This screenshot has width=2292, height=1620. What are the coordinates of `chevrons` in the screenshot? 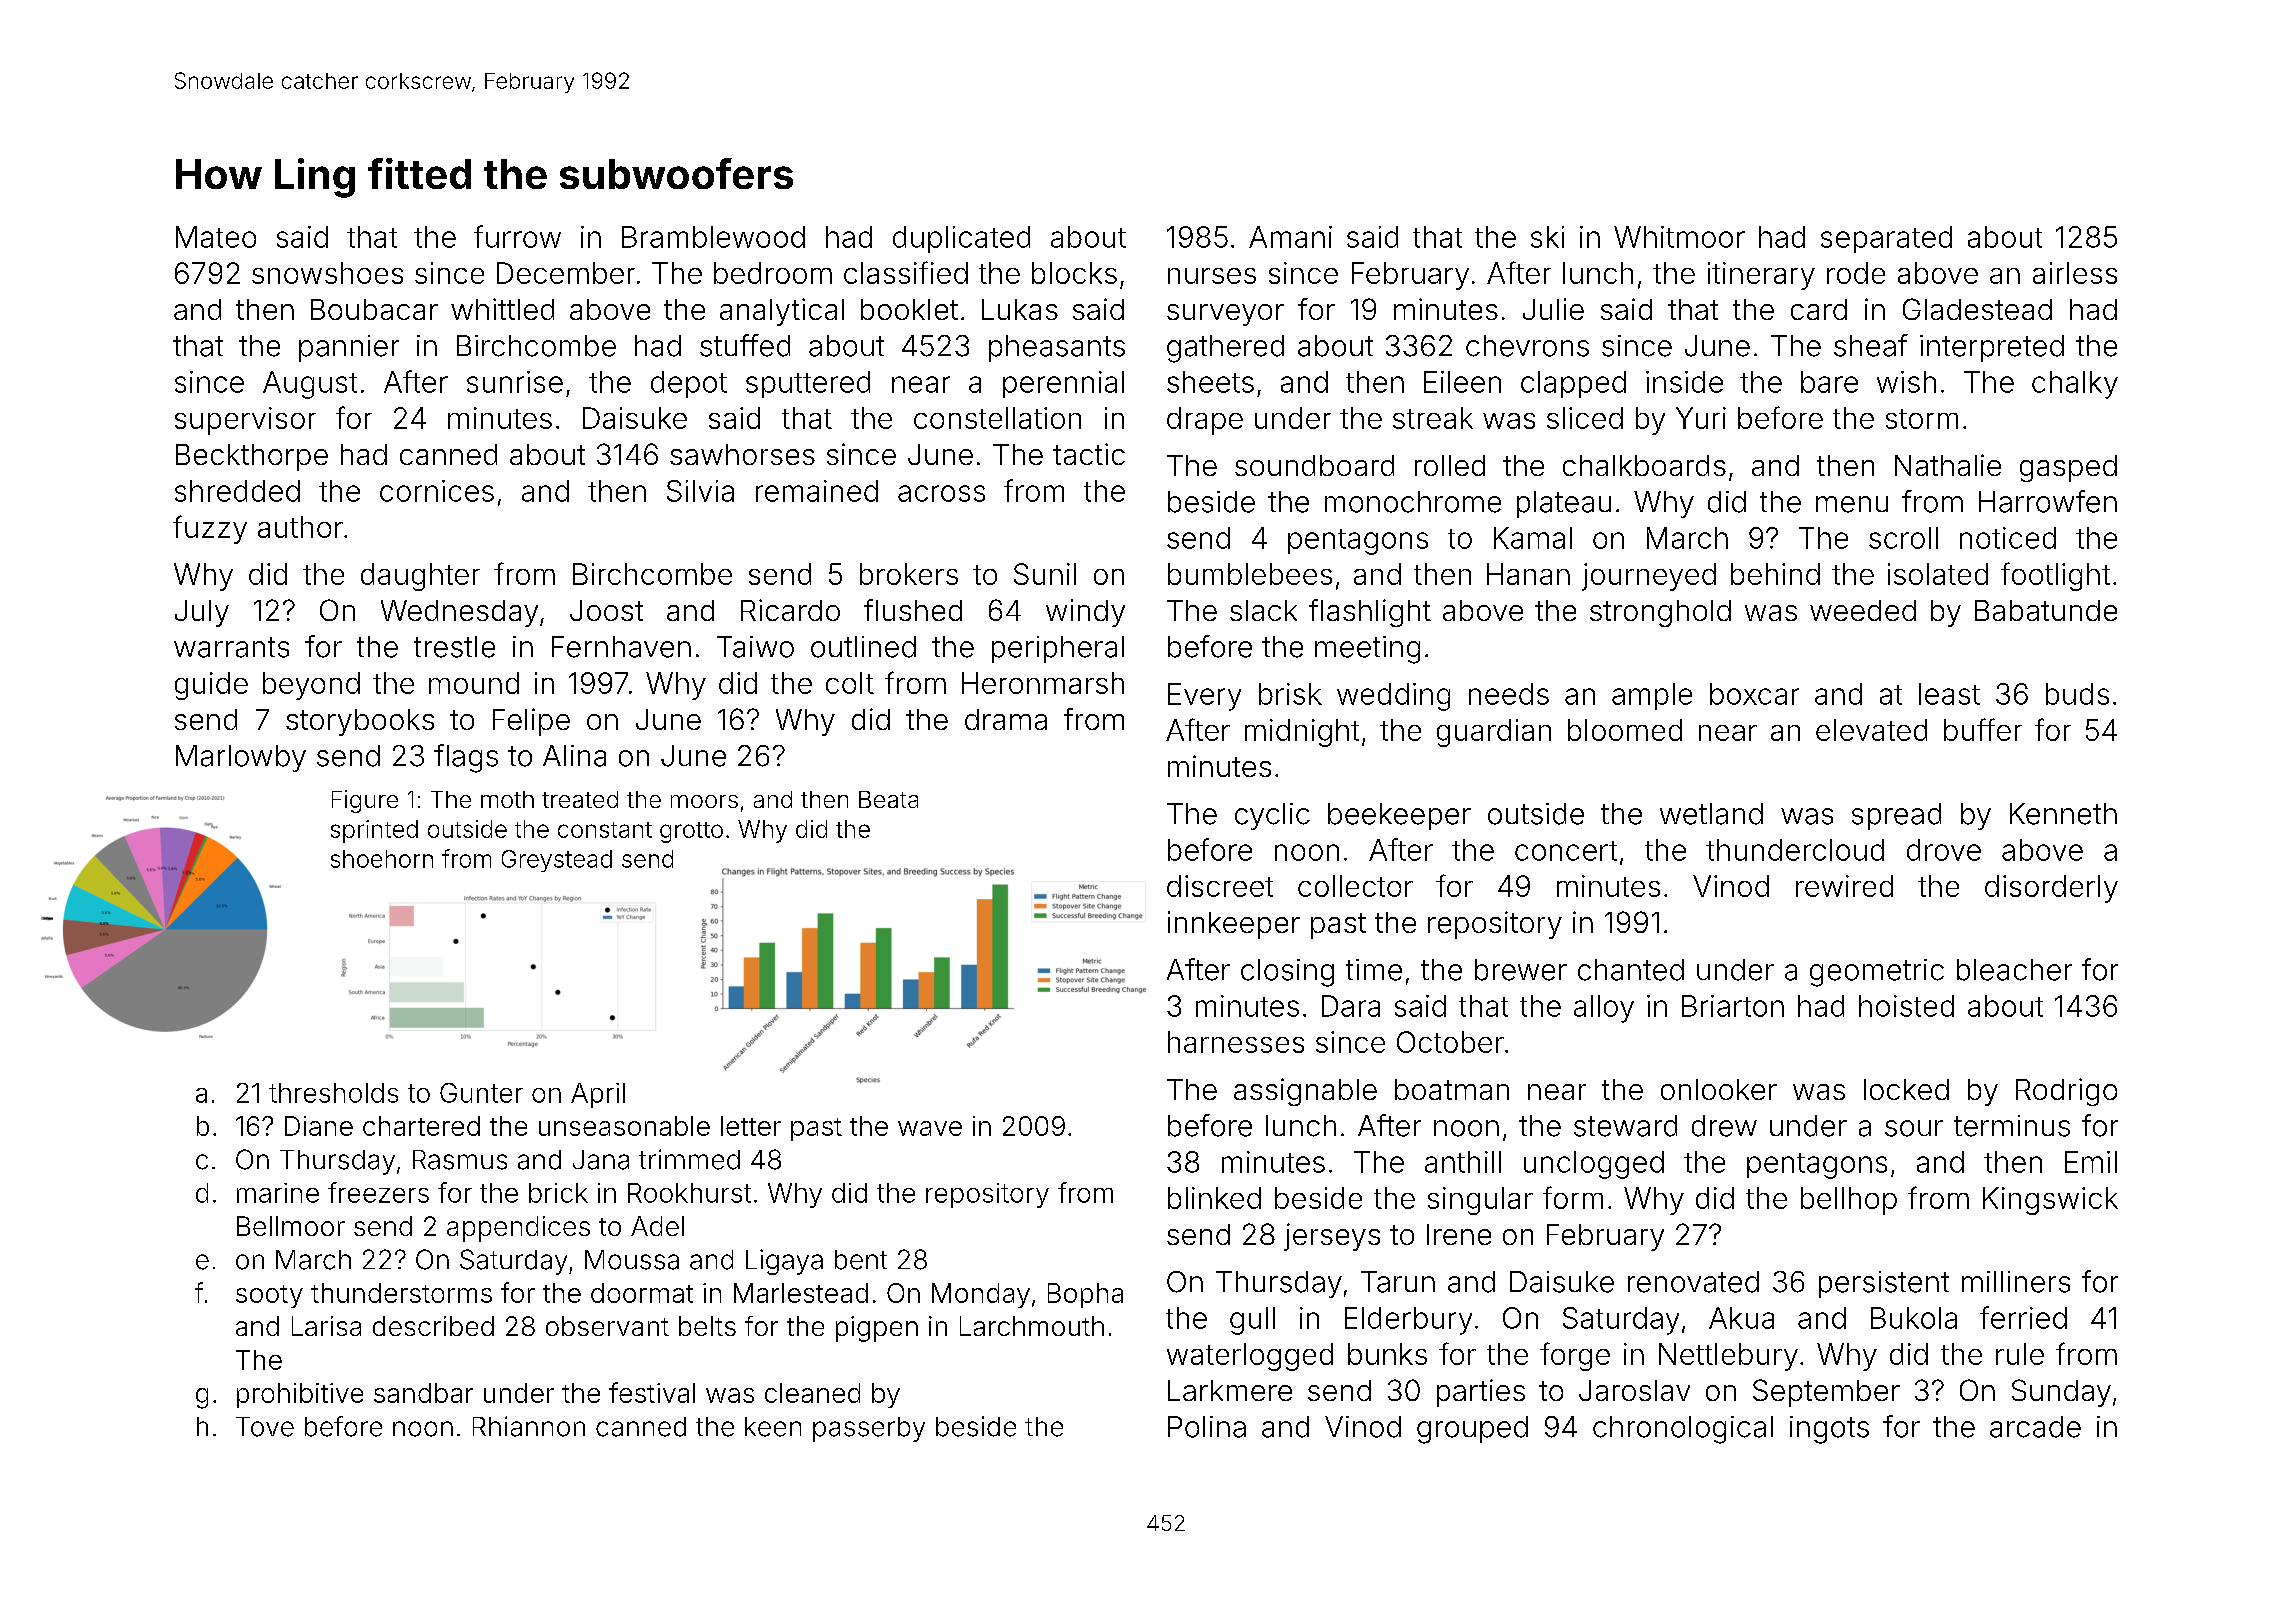 It's located at (1527, 346).
